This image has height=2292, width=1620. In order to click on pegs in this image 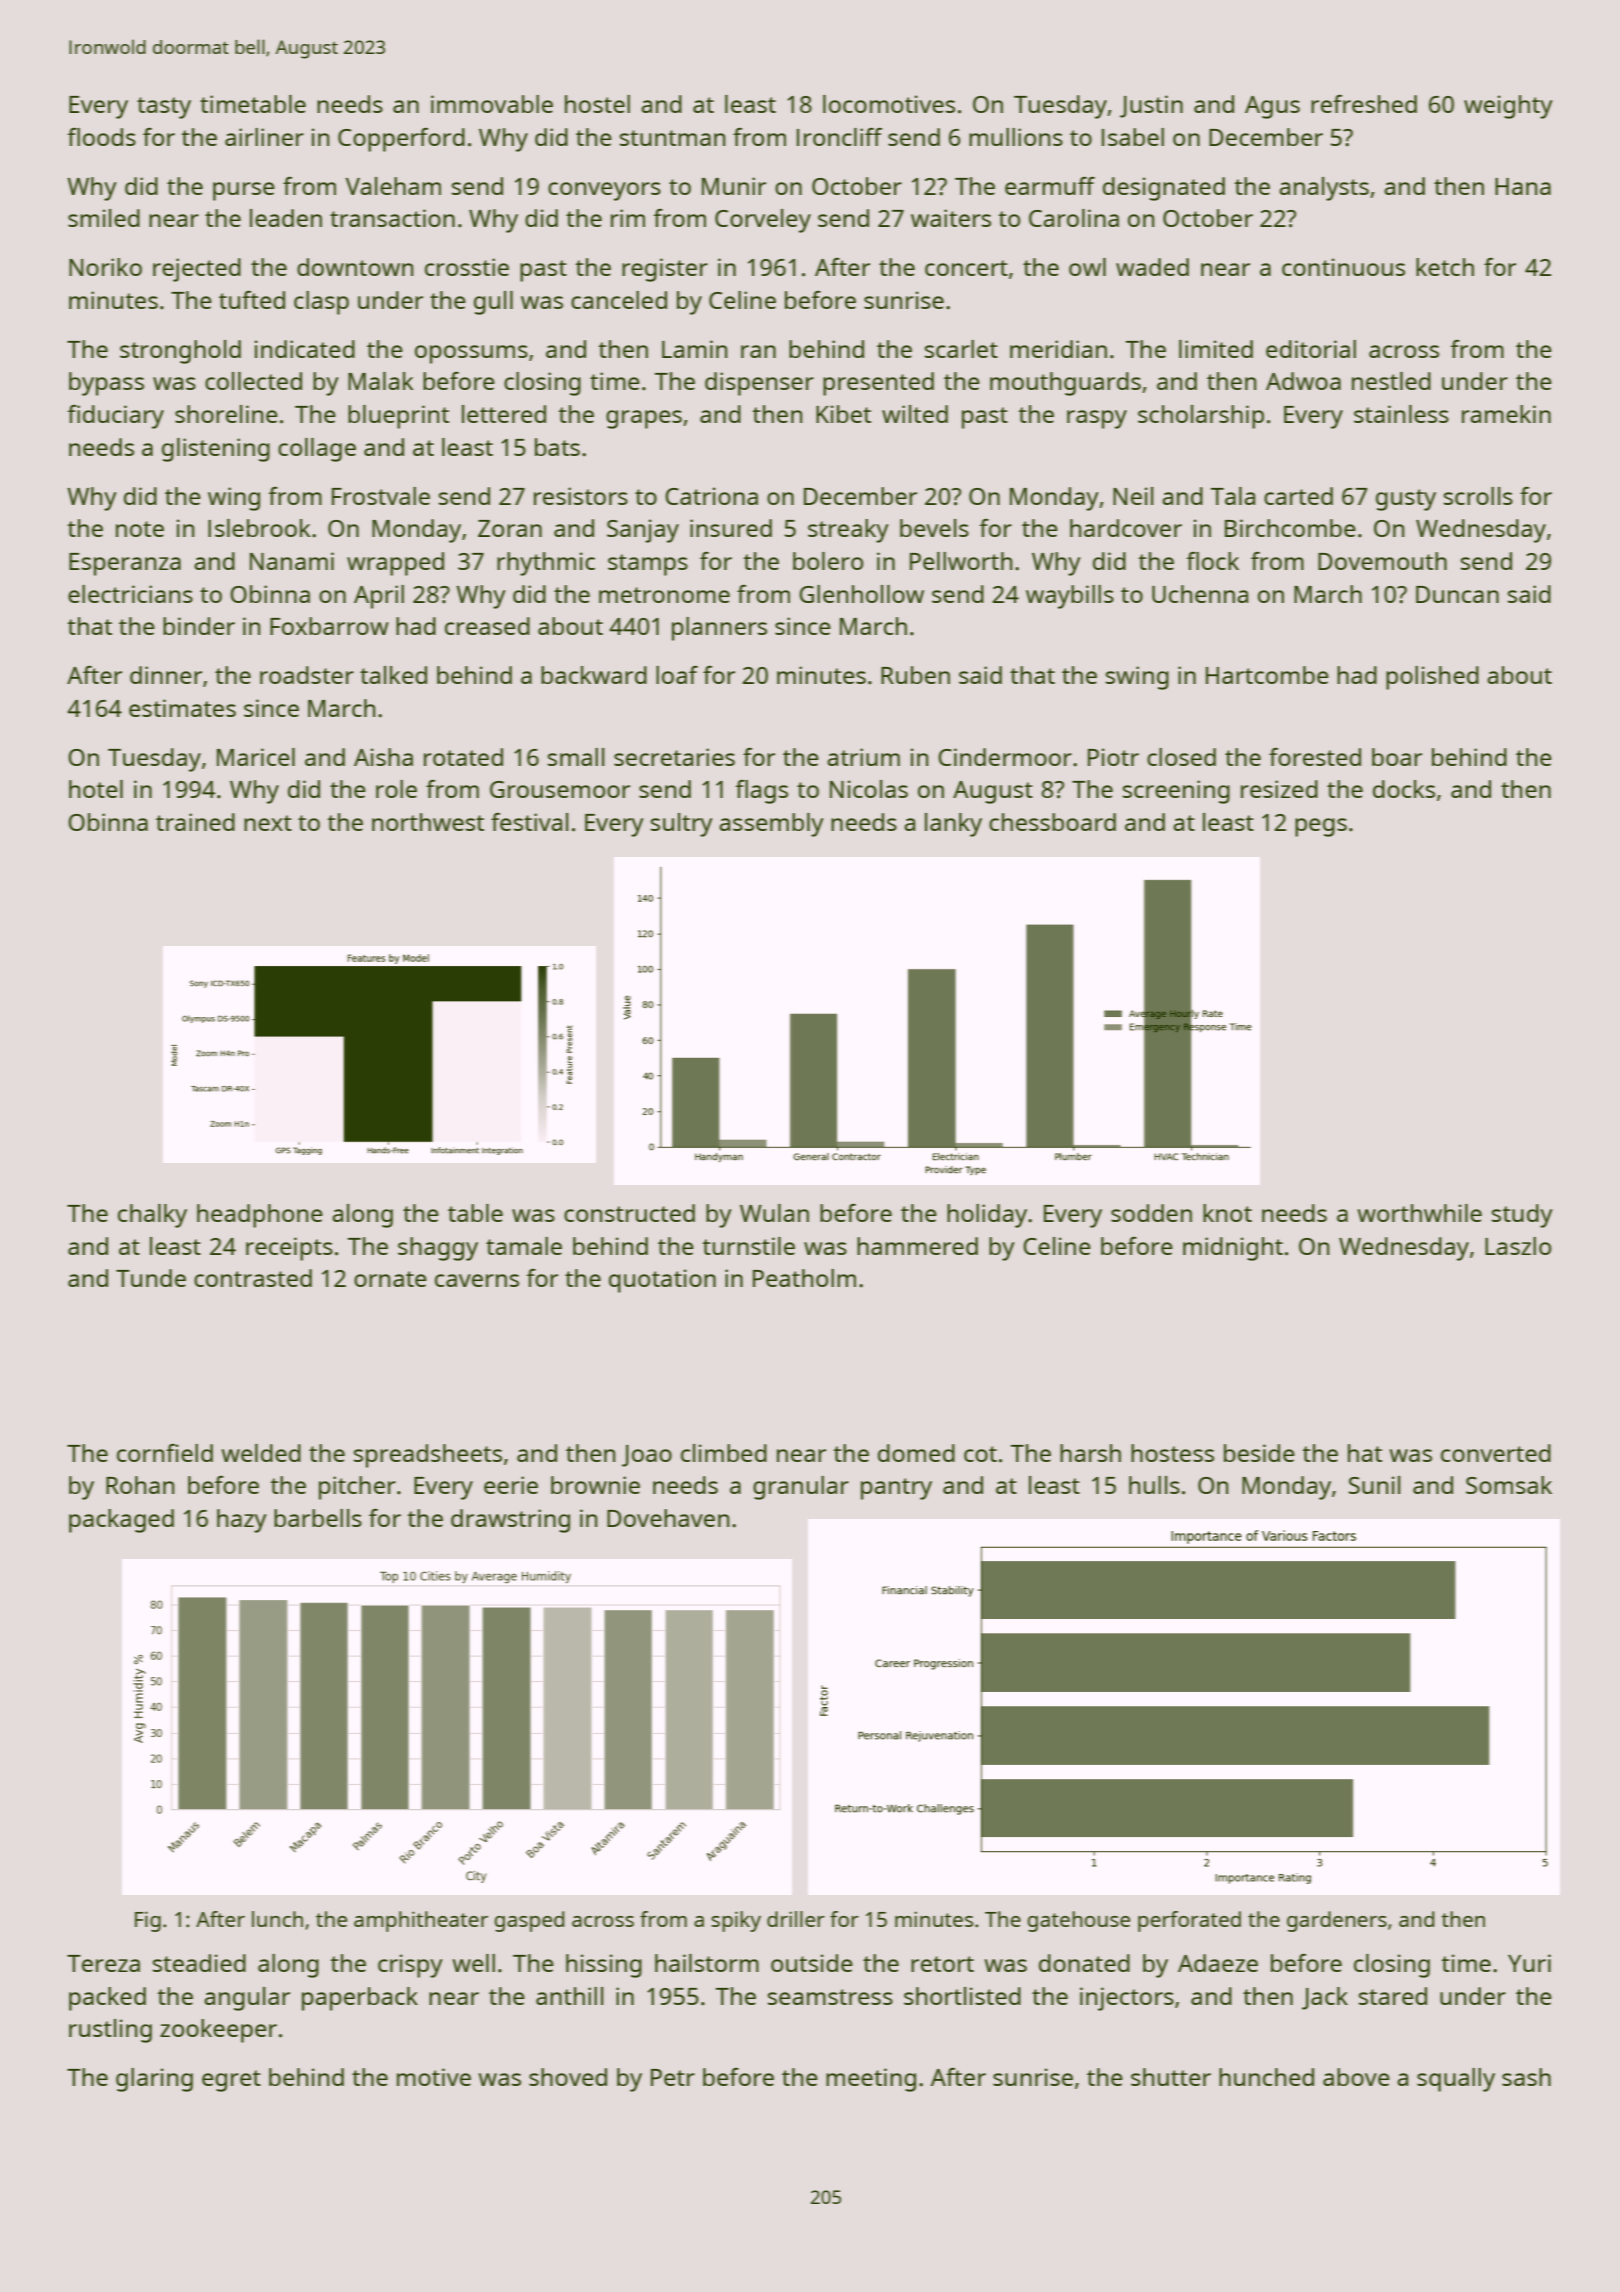, I will do `click(1321, 827)`.
